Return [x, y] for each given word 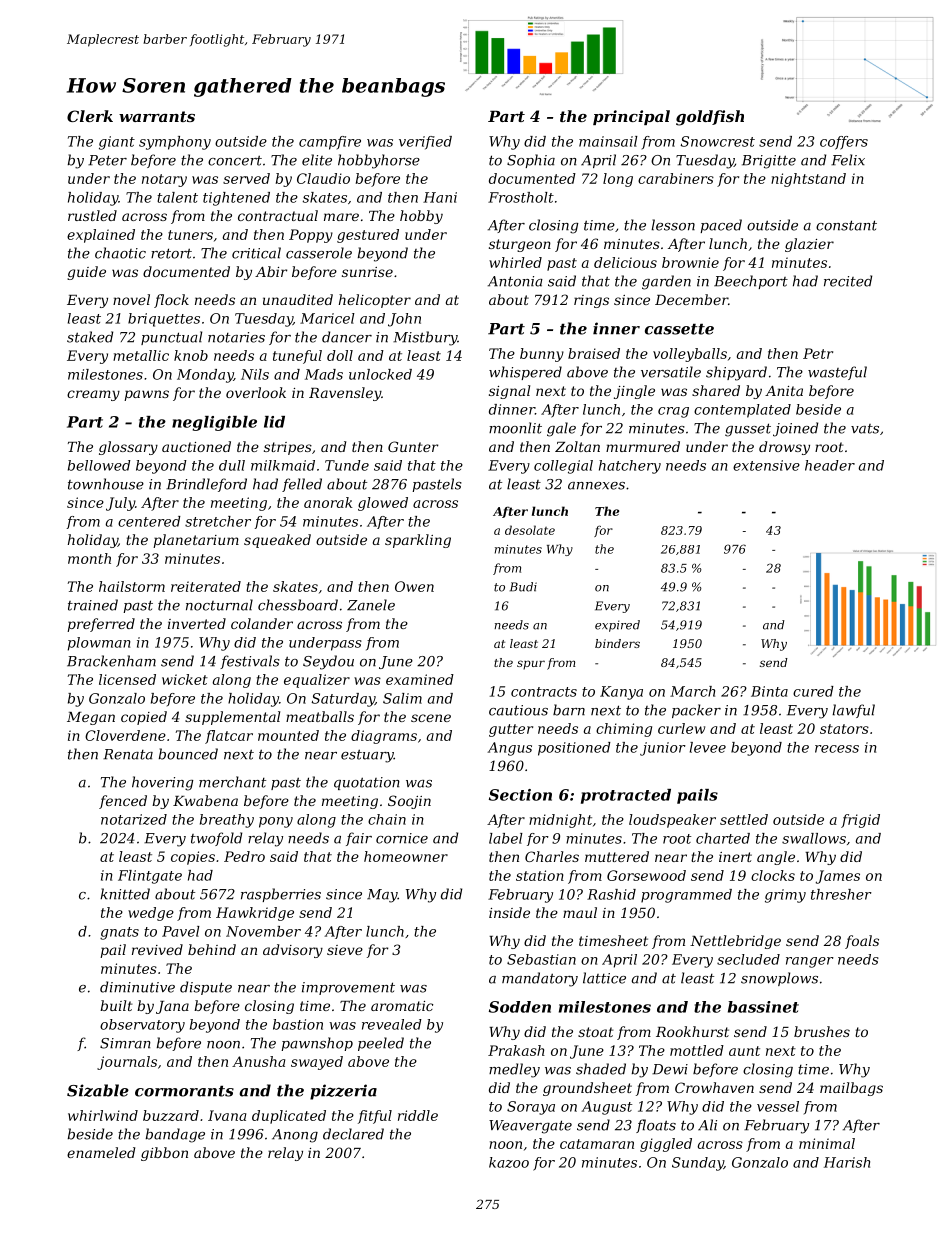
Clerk [90, 116]
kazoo [509, 1162]
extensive [766, 465]
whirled [515, 262]
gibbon [164, 1154]
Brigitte [769, 162]
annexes [596, 486]
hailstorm [132, 586]
